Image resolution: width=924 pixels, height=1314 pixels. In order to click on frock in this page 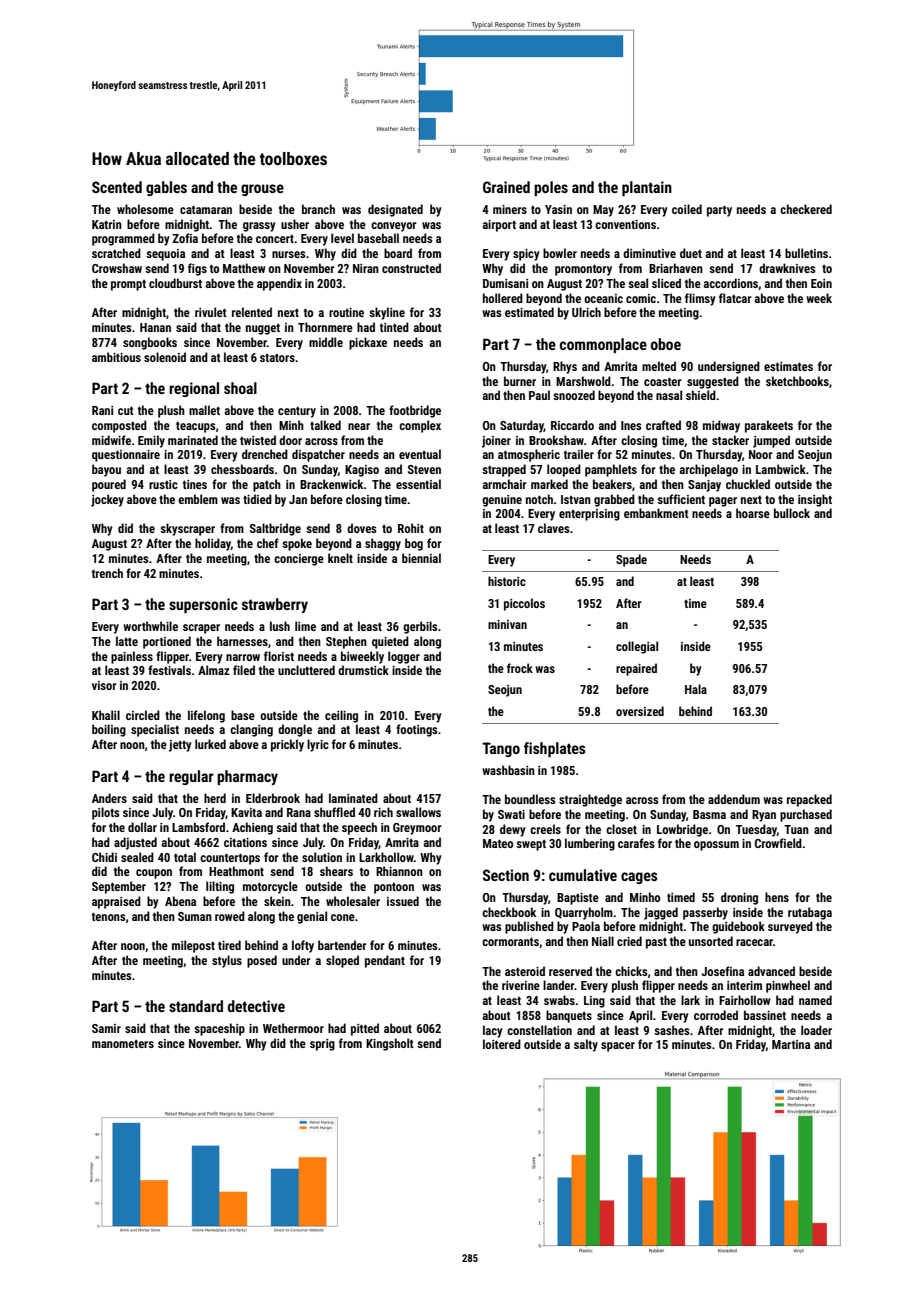, I will do `click(520, 668)`.
